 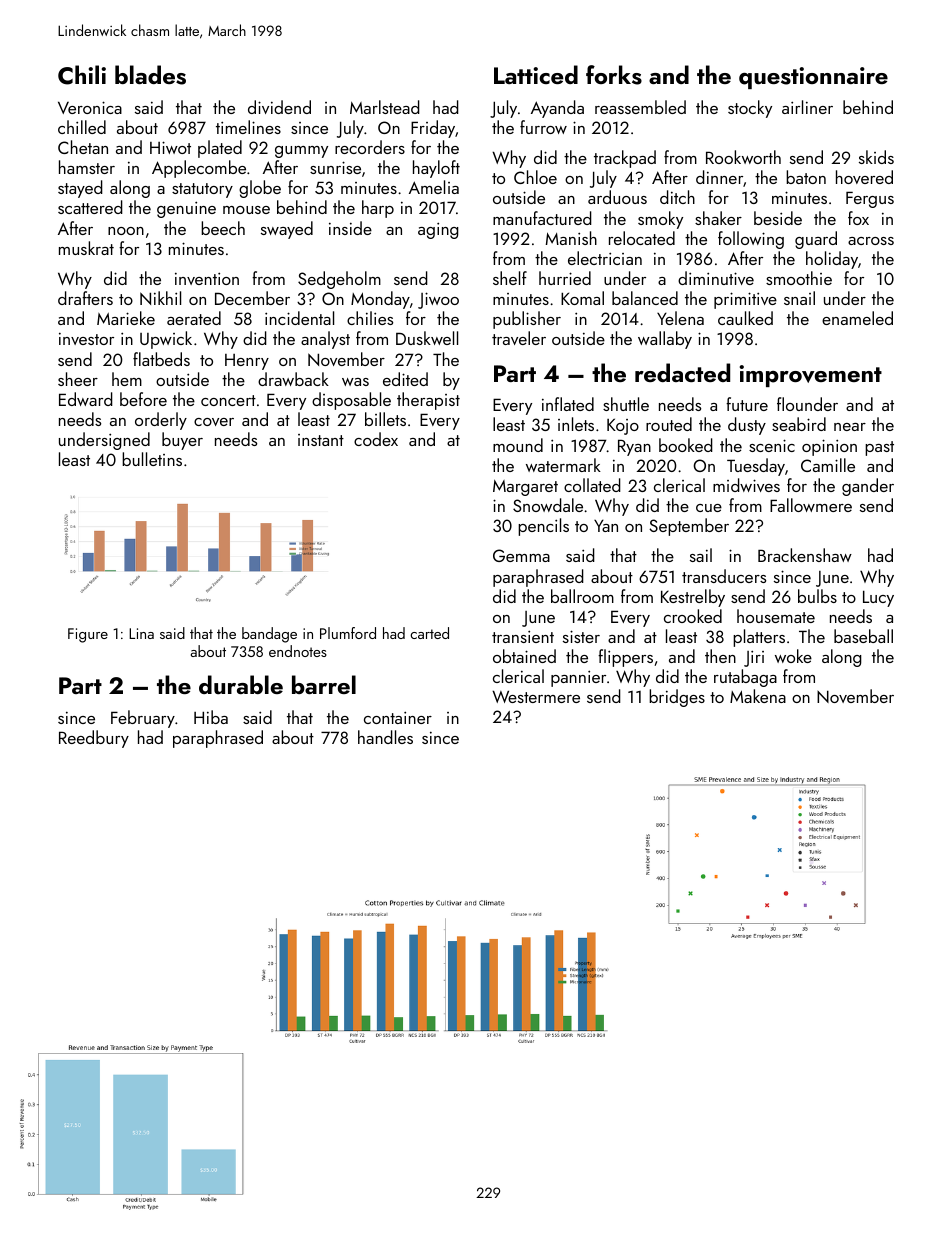 I want to click on bulletins, so click(x=152, y=459).
